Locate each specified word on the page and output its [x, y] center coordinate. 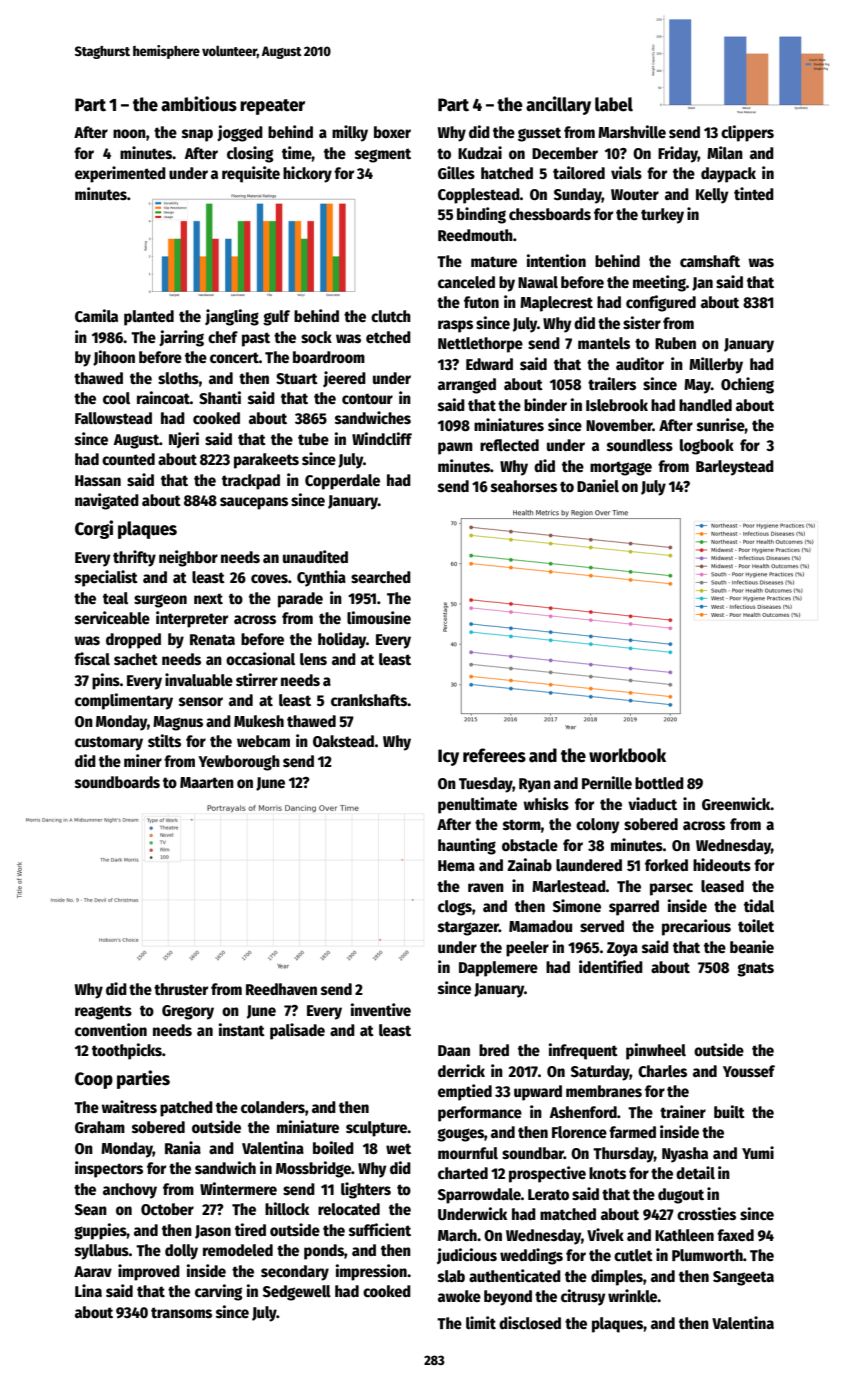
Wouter [635, 194]
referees [494, 755]
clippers [747, 133]
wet [398, 1149]
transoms [181, 1313]
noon [129, 134]
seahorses [524, 486]
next [208, 598]
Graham [100, 1127]
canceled [466, 282]
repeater [272, 107]
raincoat [163, 397]
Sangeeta [743, 1278]
